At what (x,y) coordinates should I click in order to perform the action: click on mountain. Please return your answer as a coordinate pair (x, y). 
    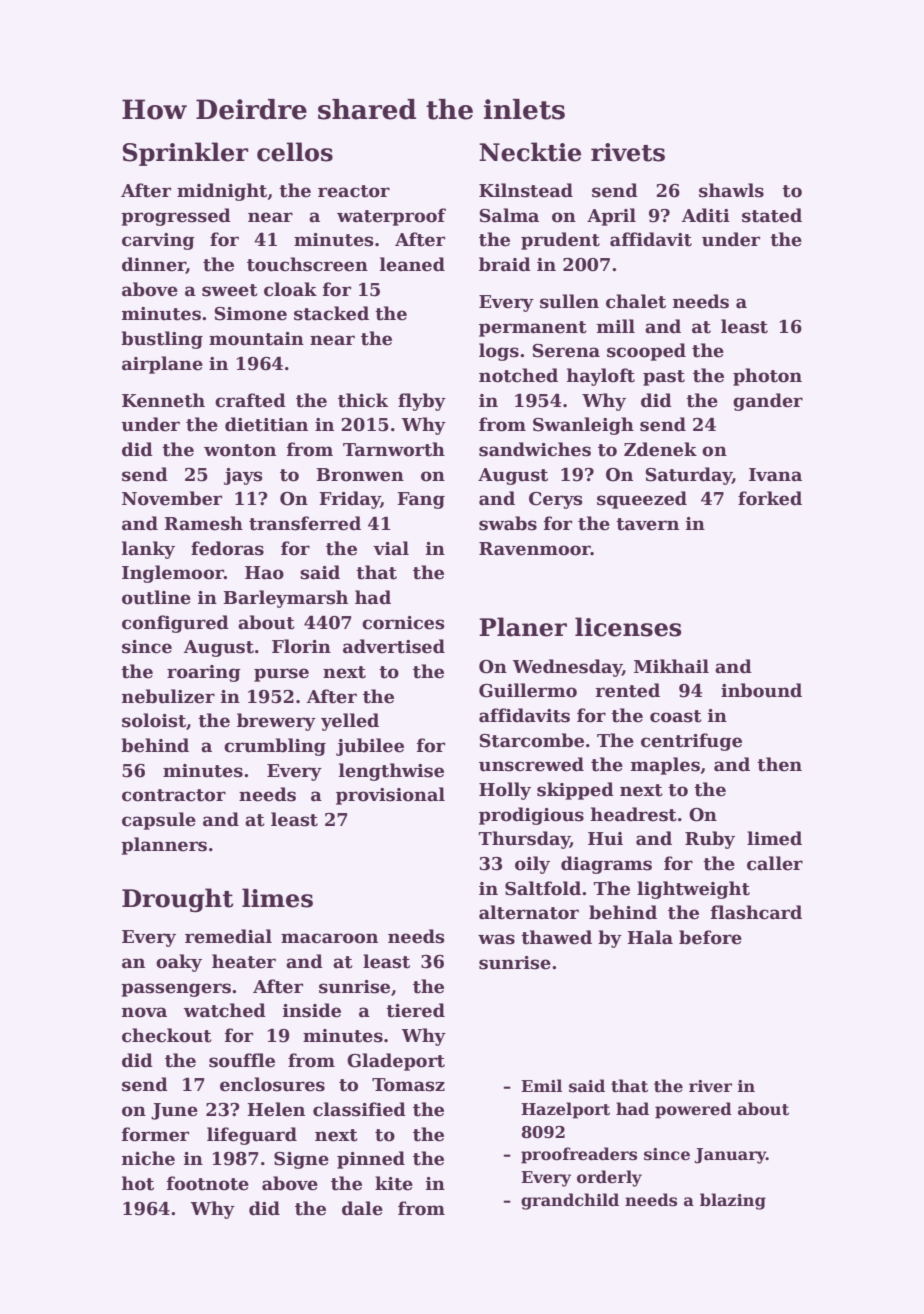
    Looking at the image, I should click on (256, 339).
